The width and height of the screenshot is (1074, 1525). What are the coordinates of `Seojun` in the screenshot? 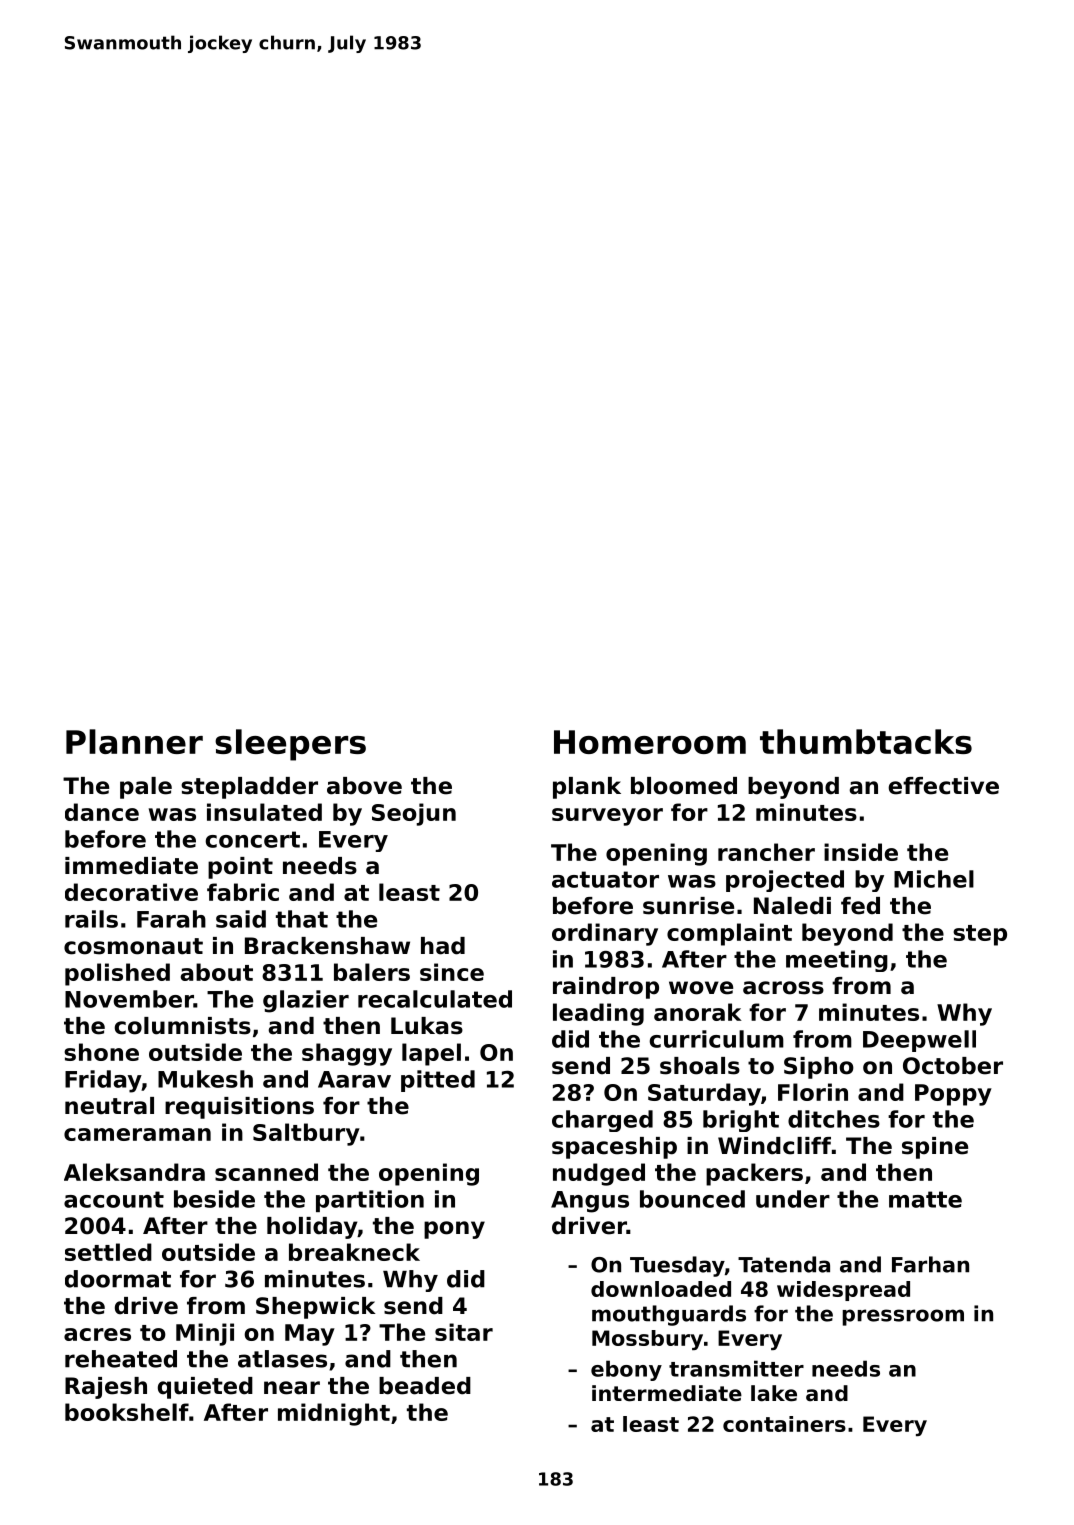 It's located at (414, 814).
